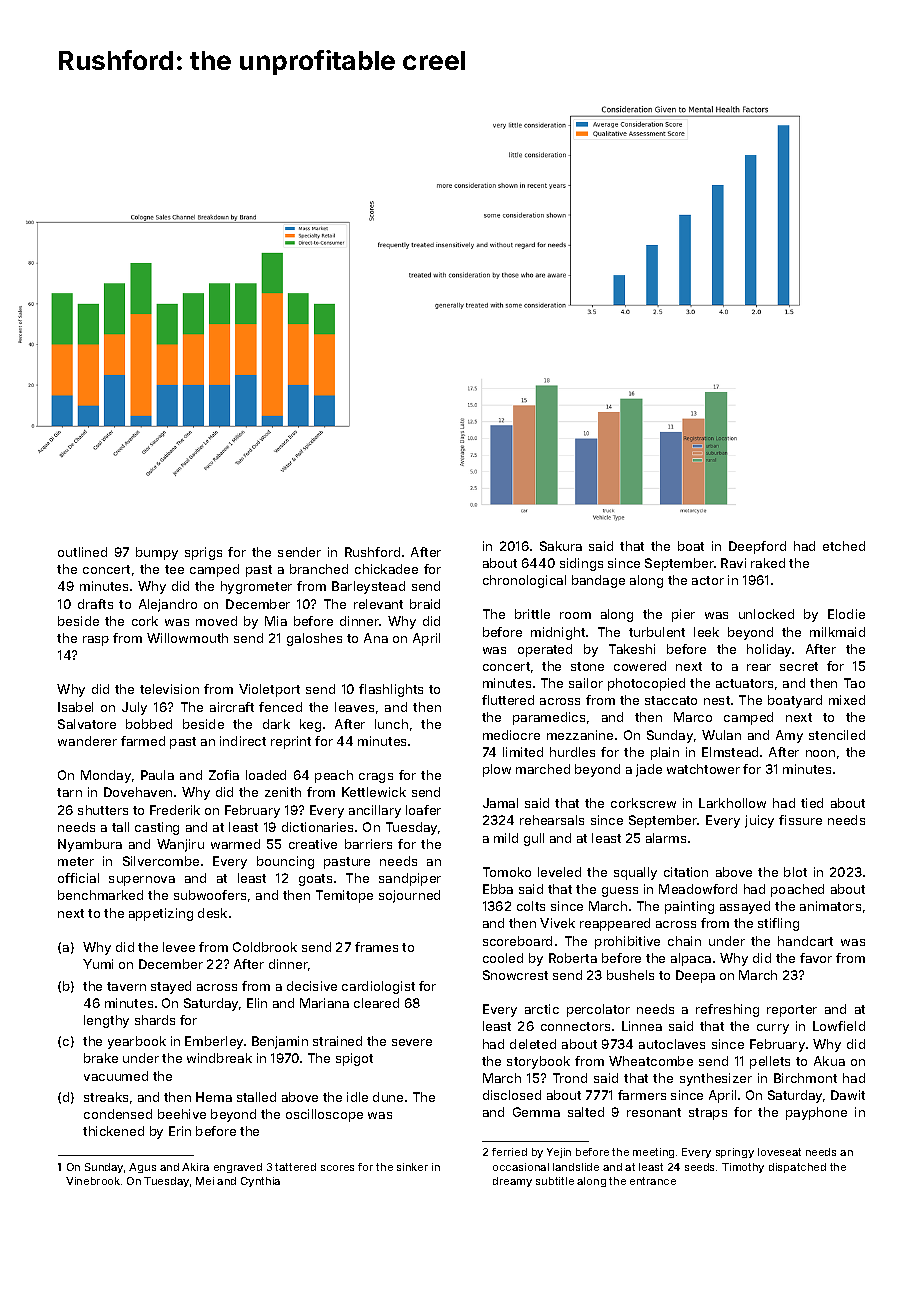 The height and width of the screenshot is (1308, 924). What do you see at coordinates (101, 1058) in the screenshot?
I see `brake` at bounding box center [101, 1058].
